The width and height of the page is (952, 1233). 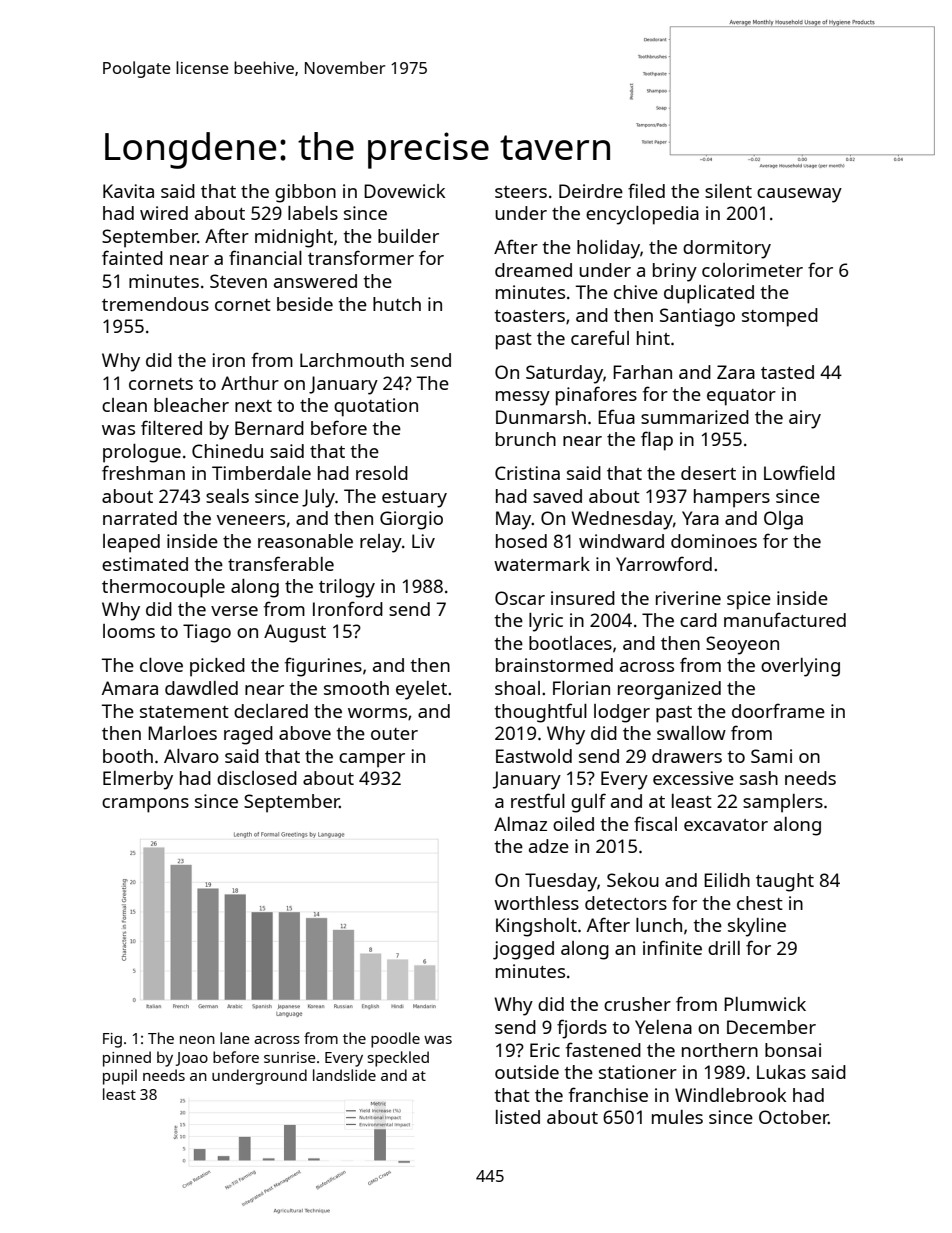 I want to click on resold, so click(x=382, y=473).
